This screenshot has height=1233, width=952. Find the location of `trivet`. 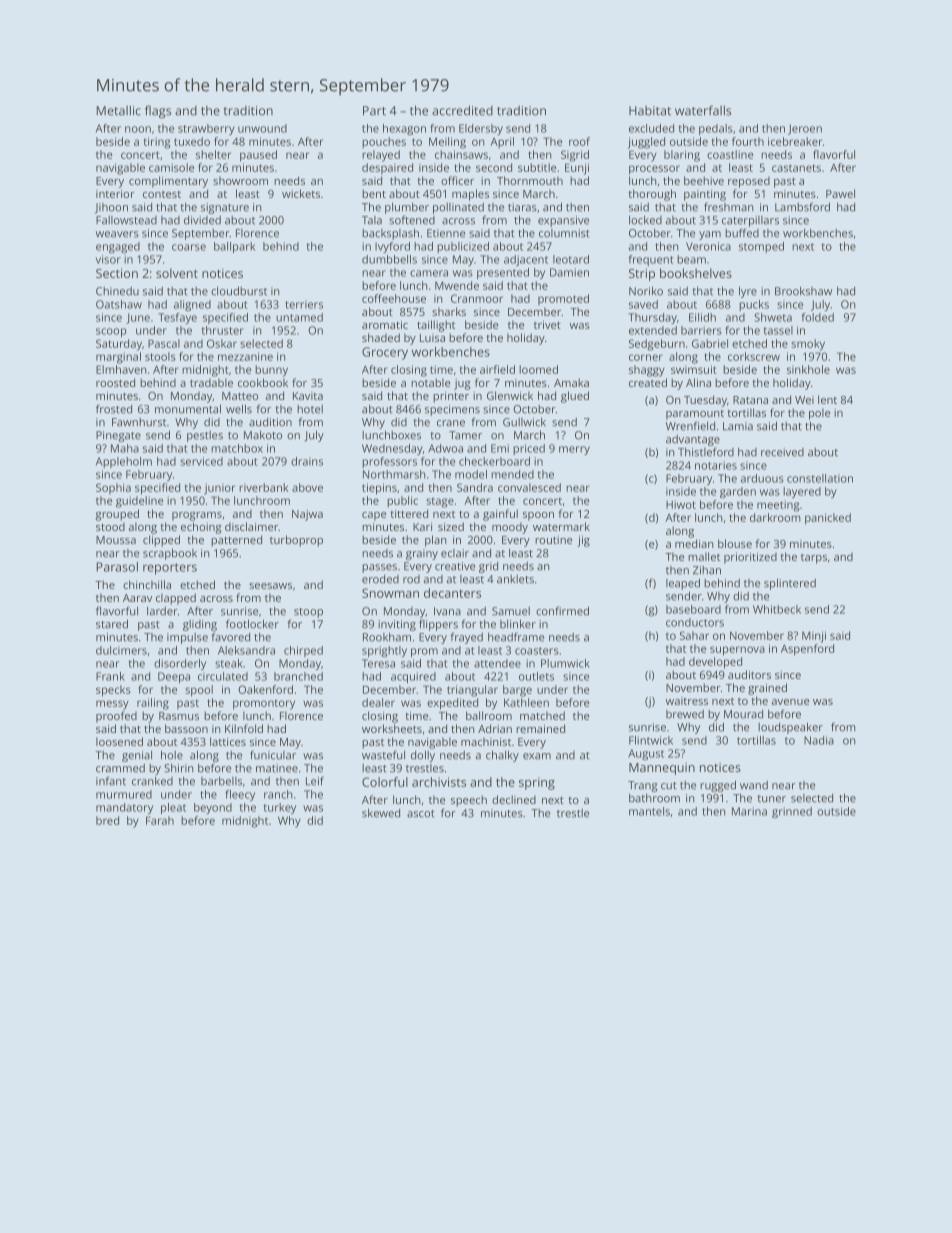

trivet is located at coordinates (547, 325).
